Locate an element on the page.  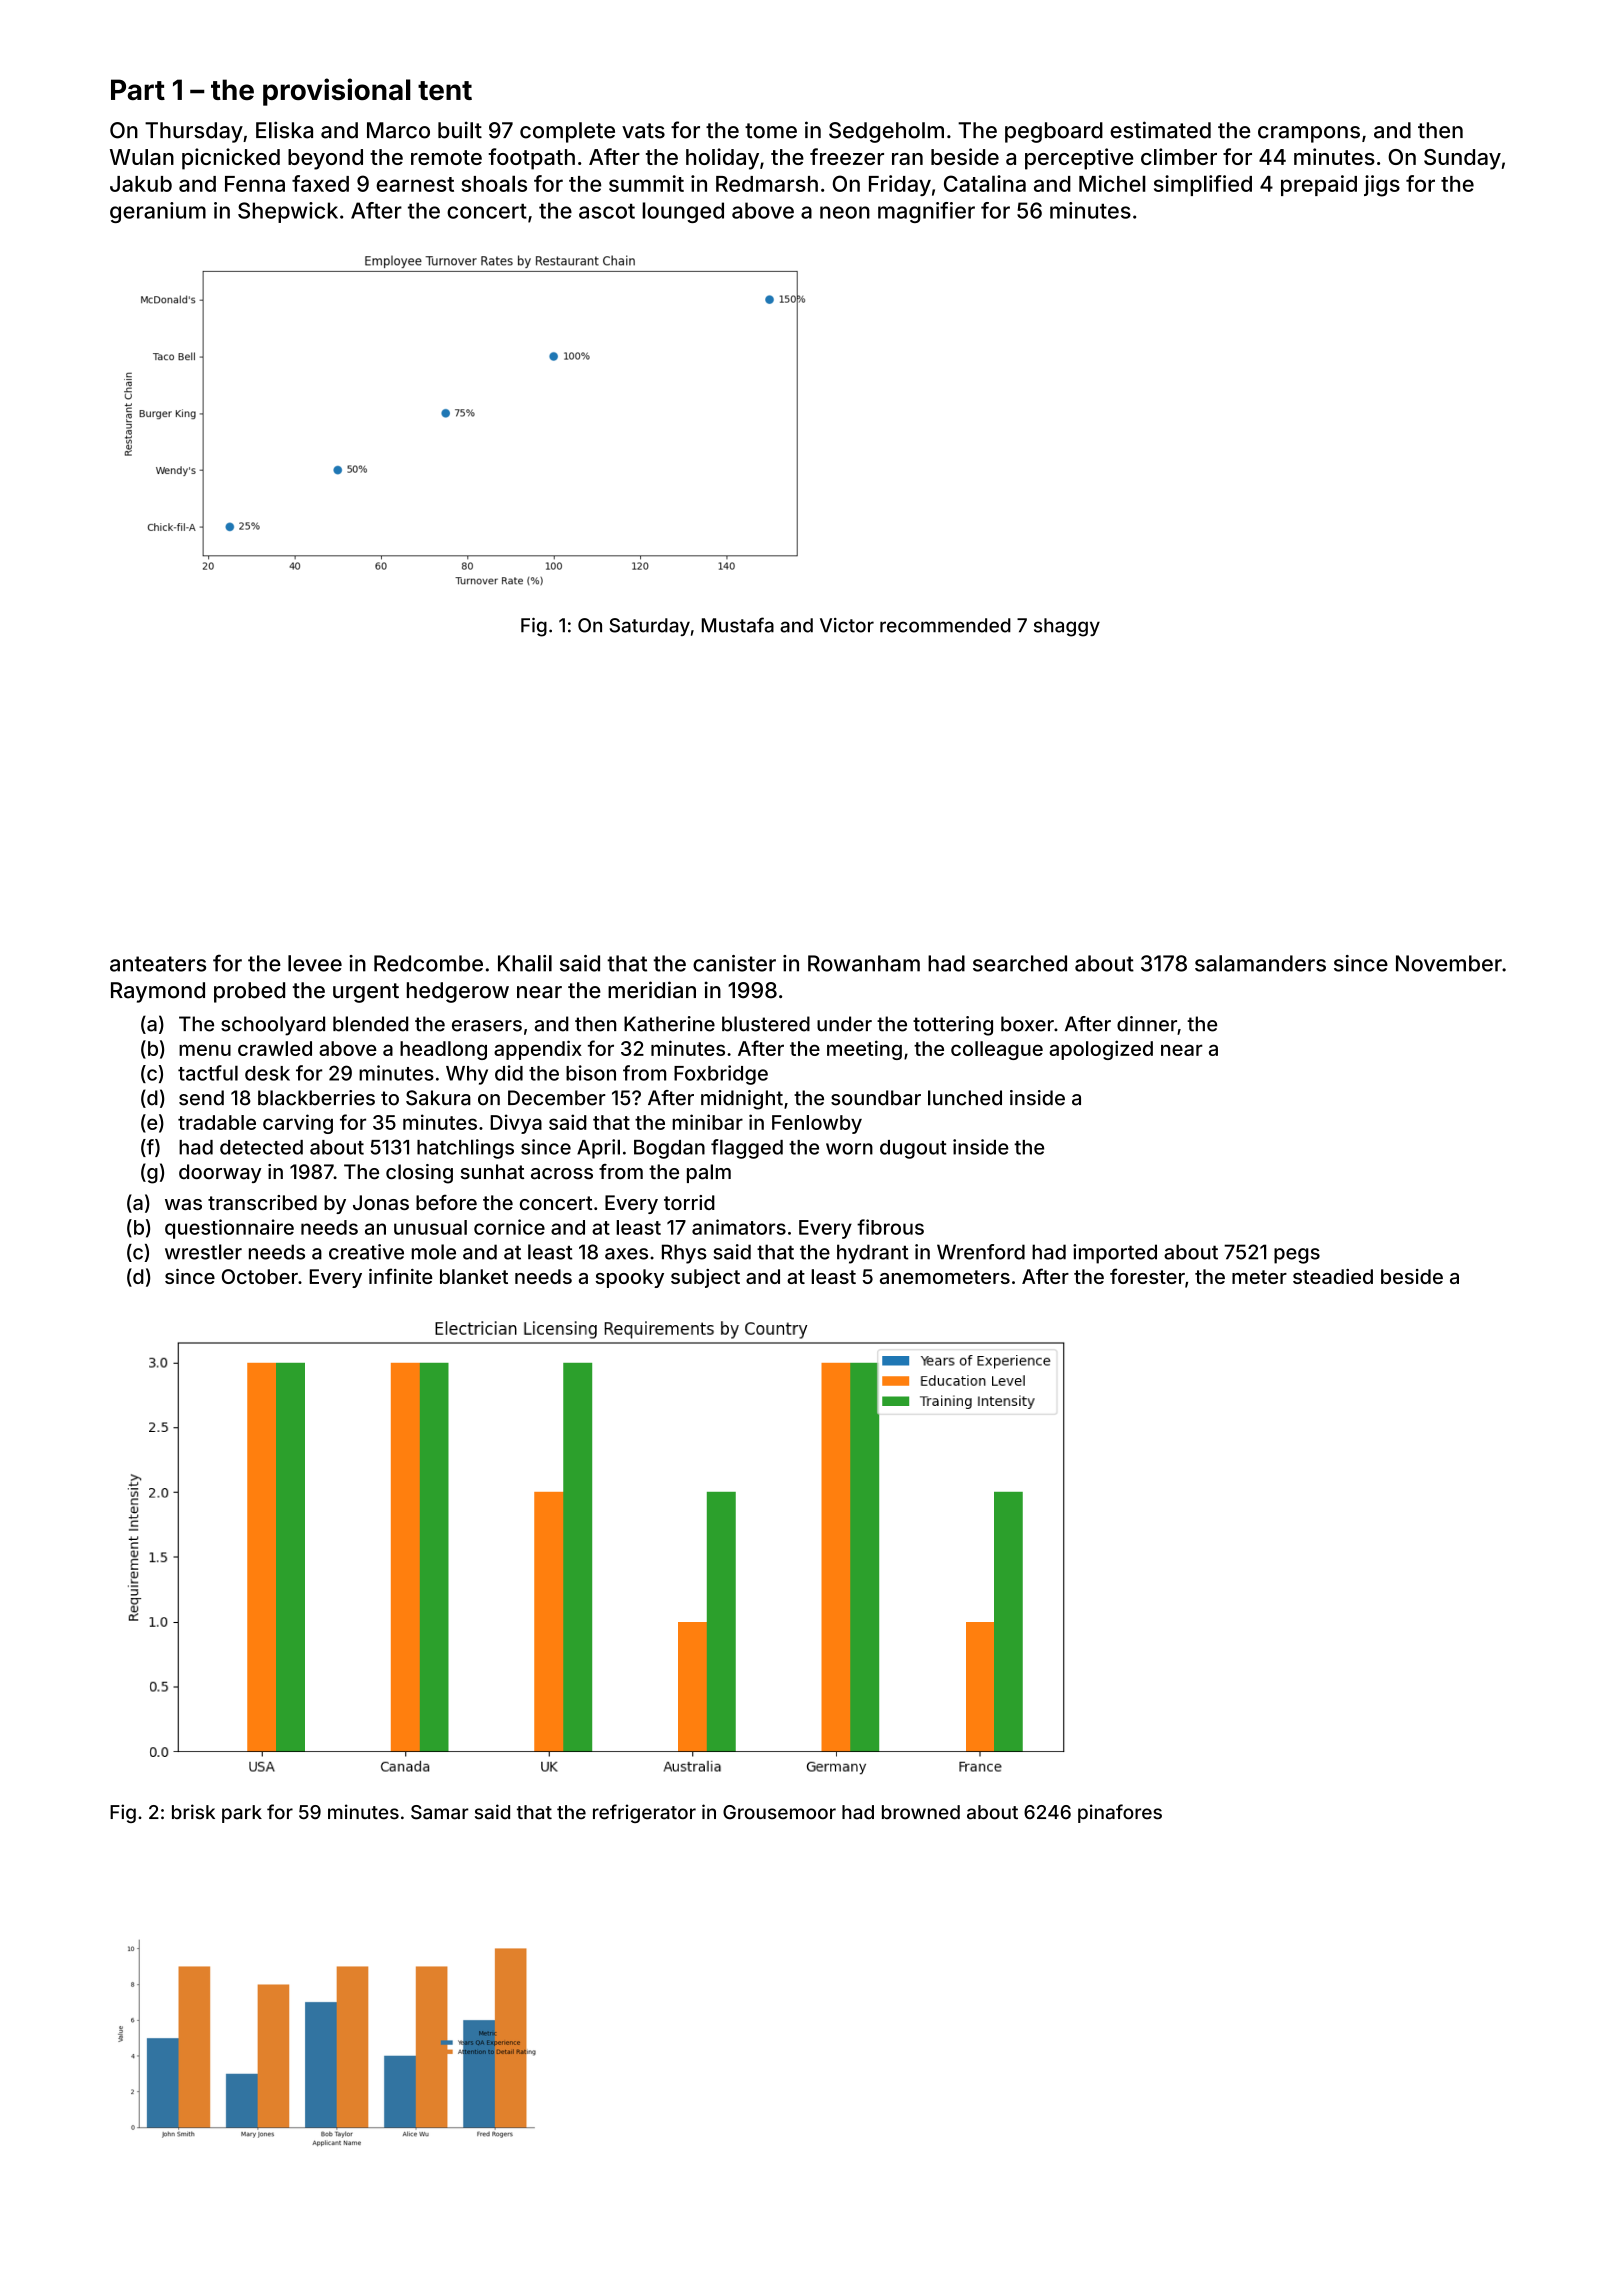
Mustafa is located at coordinates (738, 625).
